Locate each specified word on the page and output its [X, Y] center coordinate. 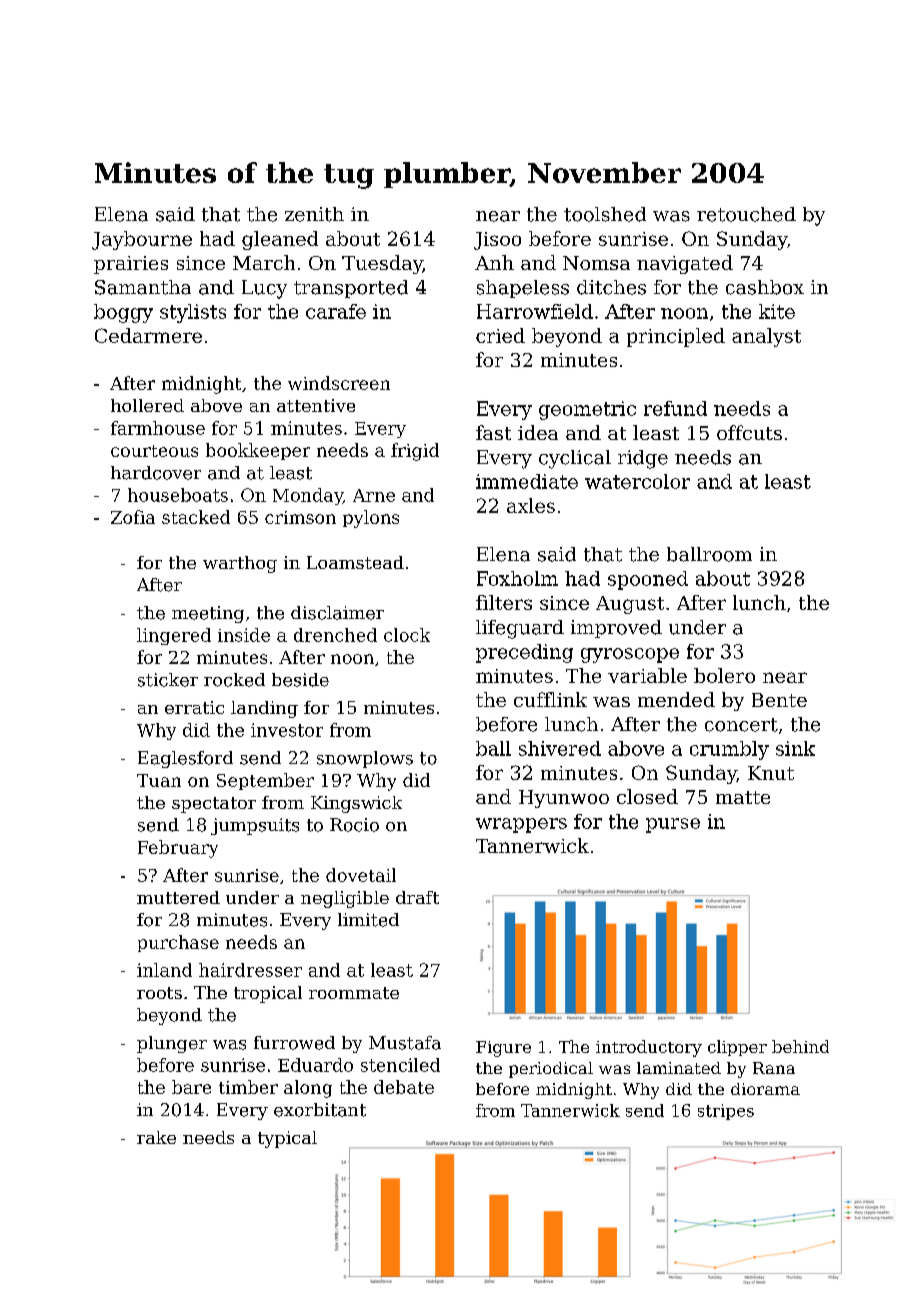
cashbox [765, 287]
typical [287, 1139]
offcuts [749, 432]
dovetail [361, 875]
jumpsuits [255, 826]
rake [156, 1137]
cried [500, 335]
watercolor [637, 481]
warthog [240, 564]
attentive [316, 405]
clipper [737, 1048]
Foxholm [517, 578]
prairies [131, 265]
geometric [587, 410]
